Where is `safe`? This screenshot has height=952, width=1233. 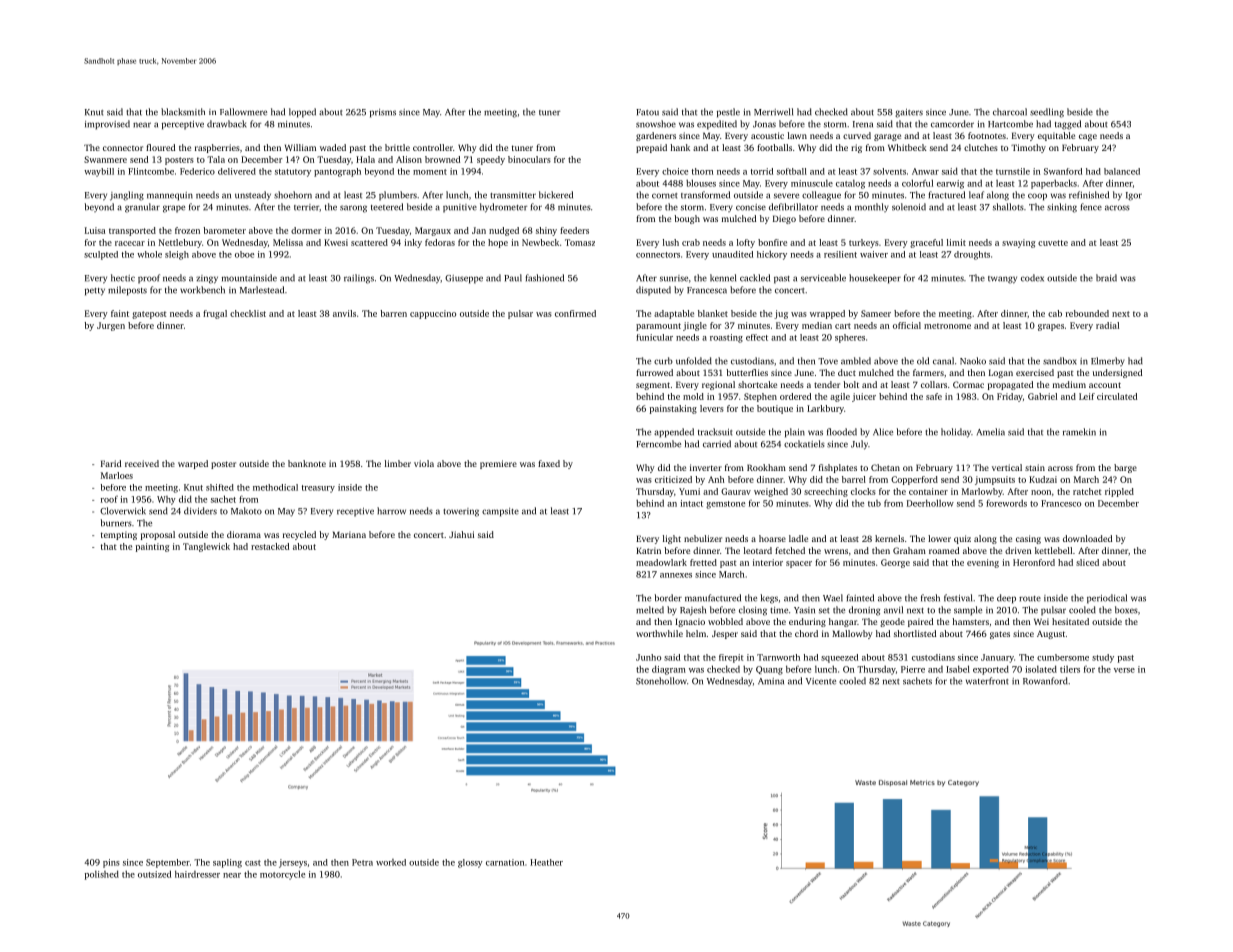 safe is located at coordinates (934, 396).
